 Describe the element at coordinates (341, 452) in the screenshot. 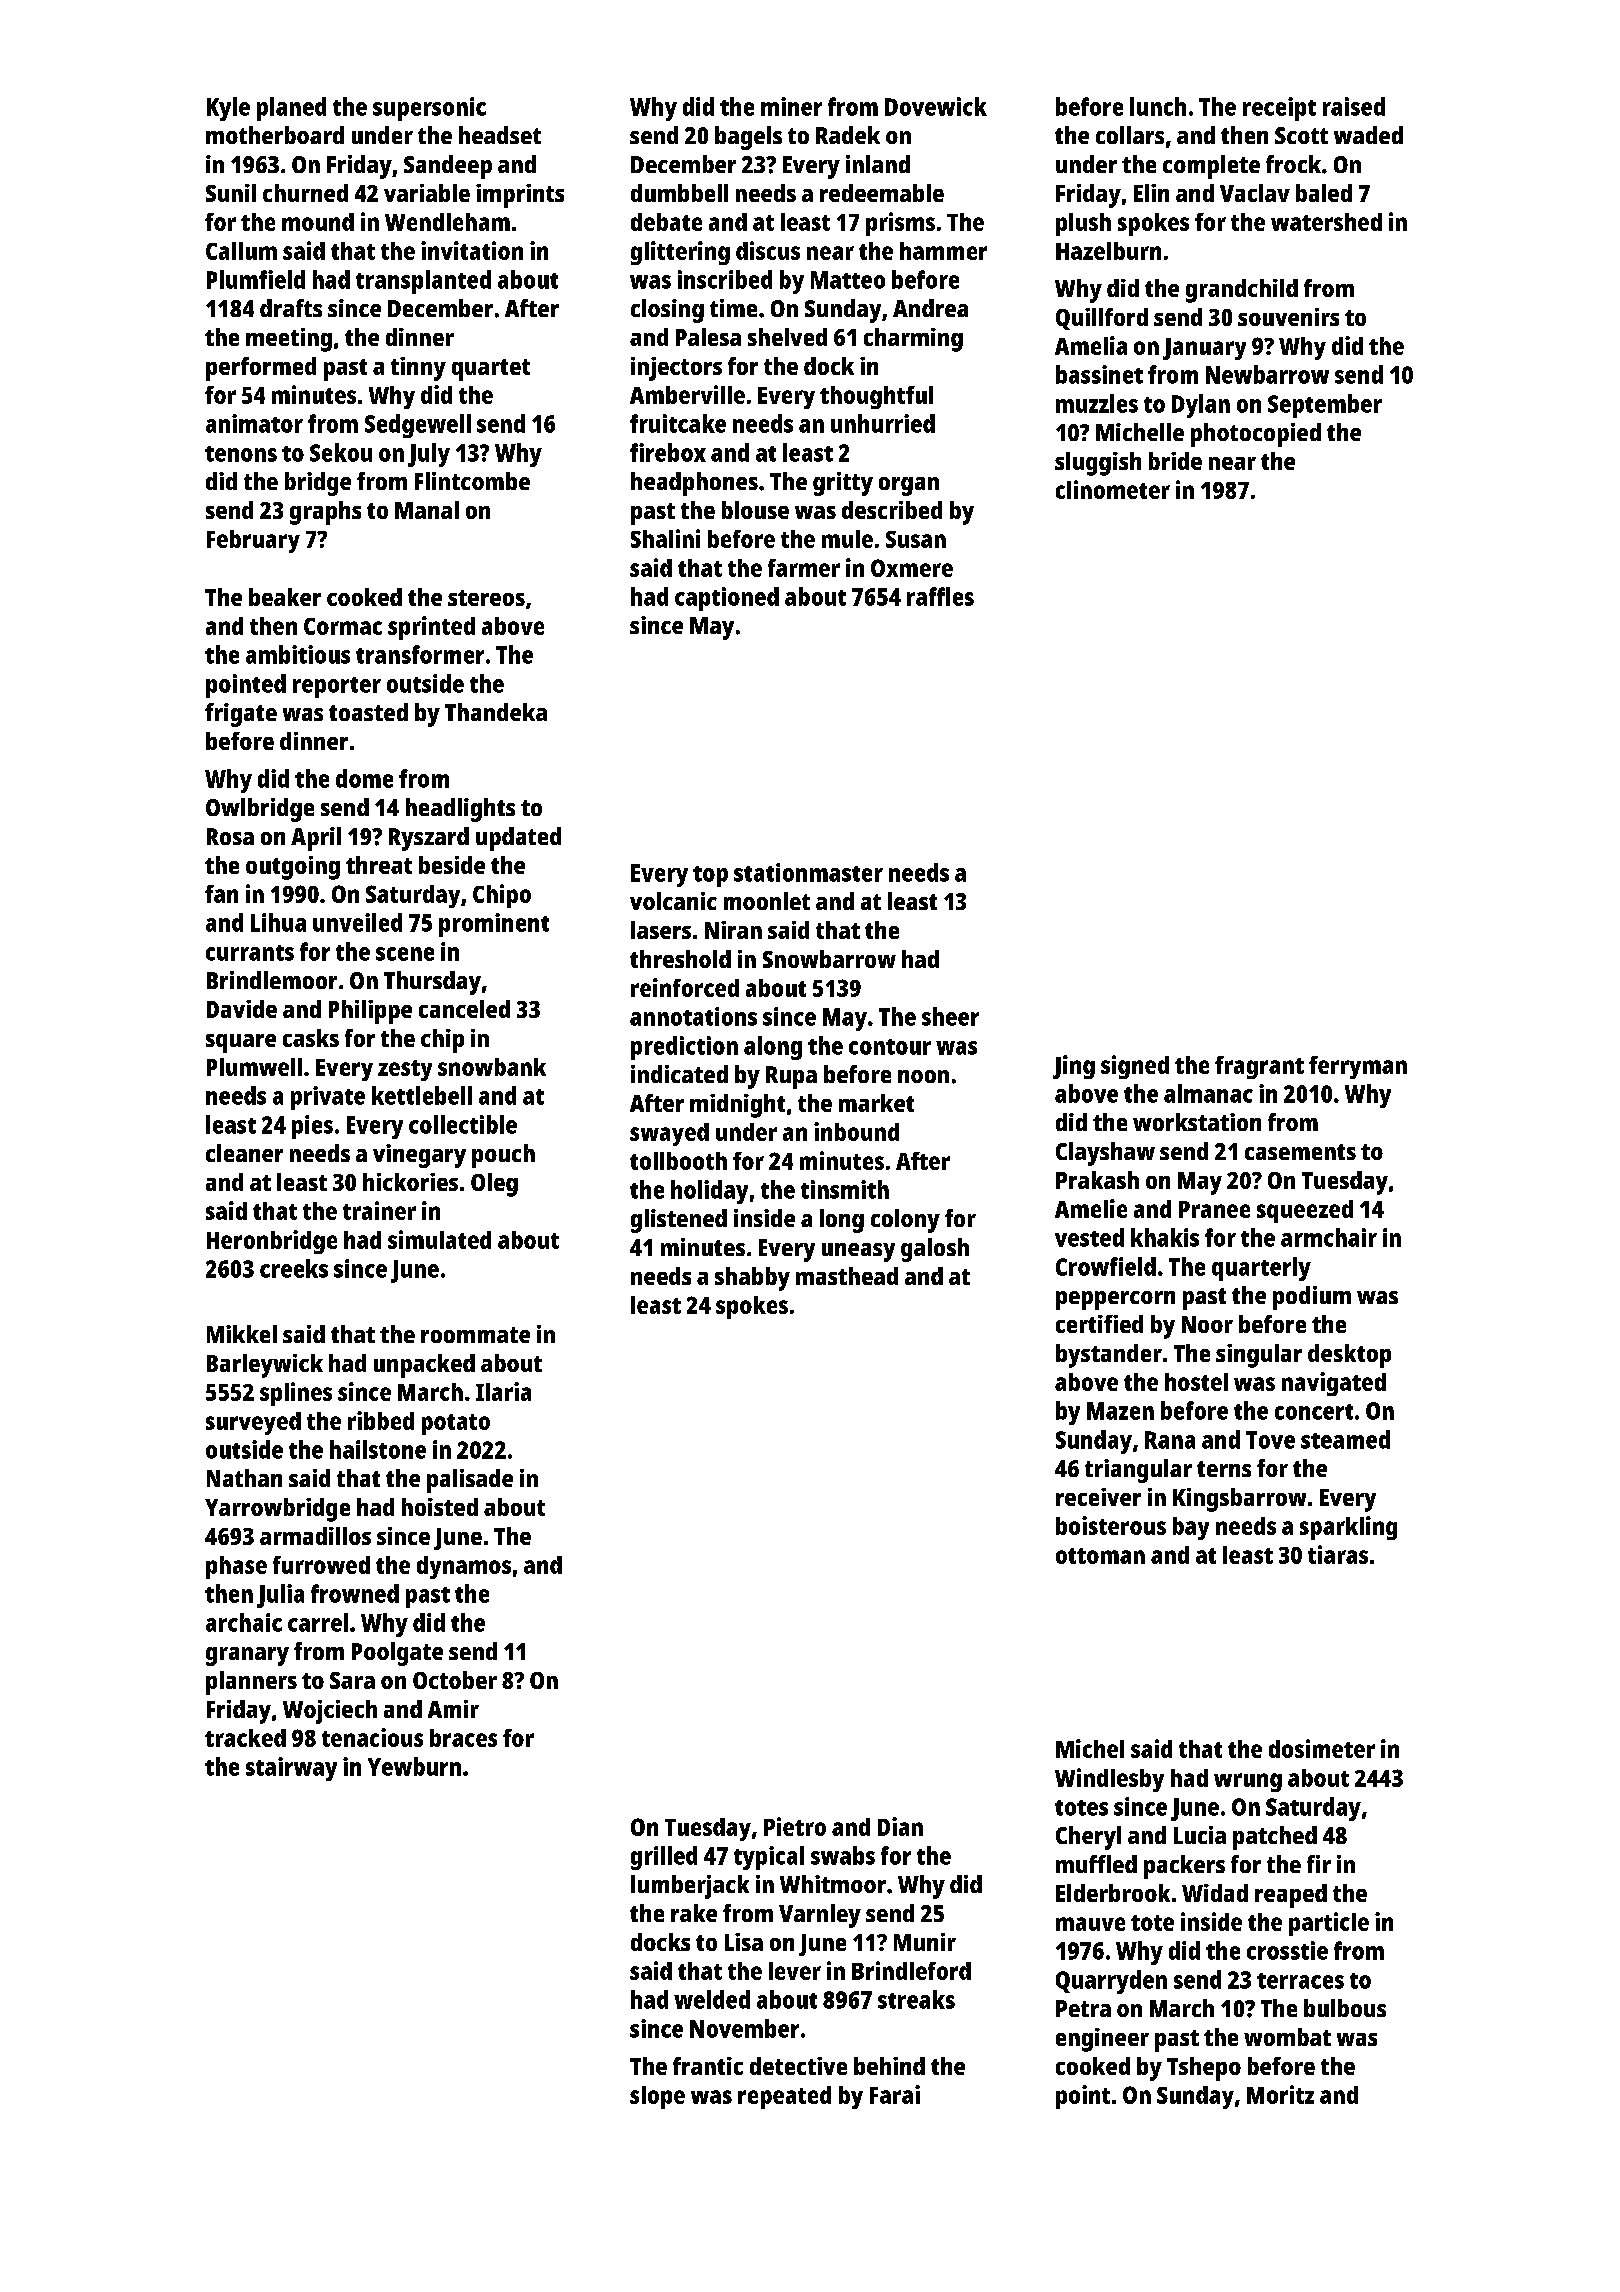

I see `Sekou` at that location.
